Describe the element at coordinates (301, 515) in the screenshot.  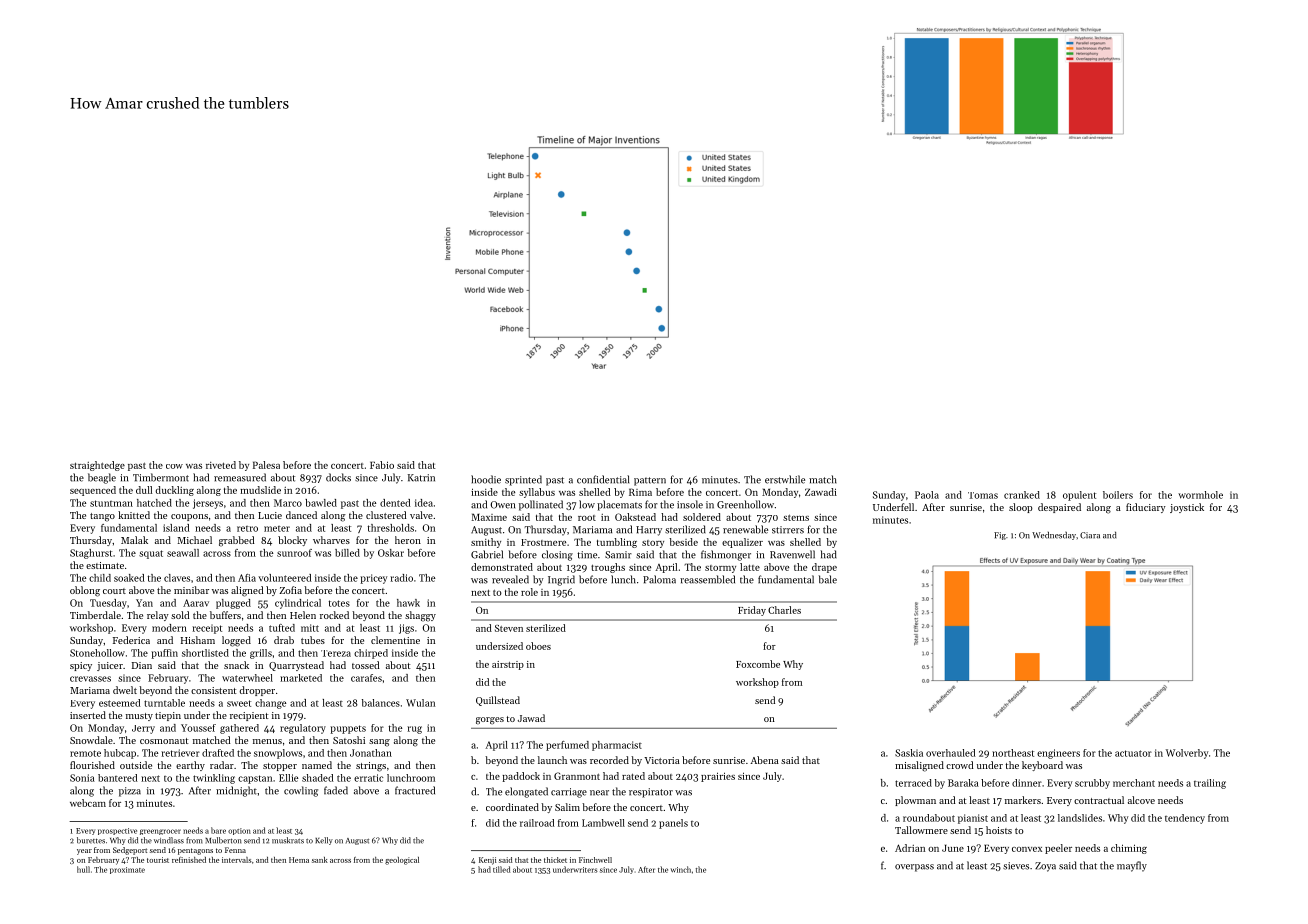
I see `danced` at that location.
